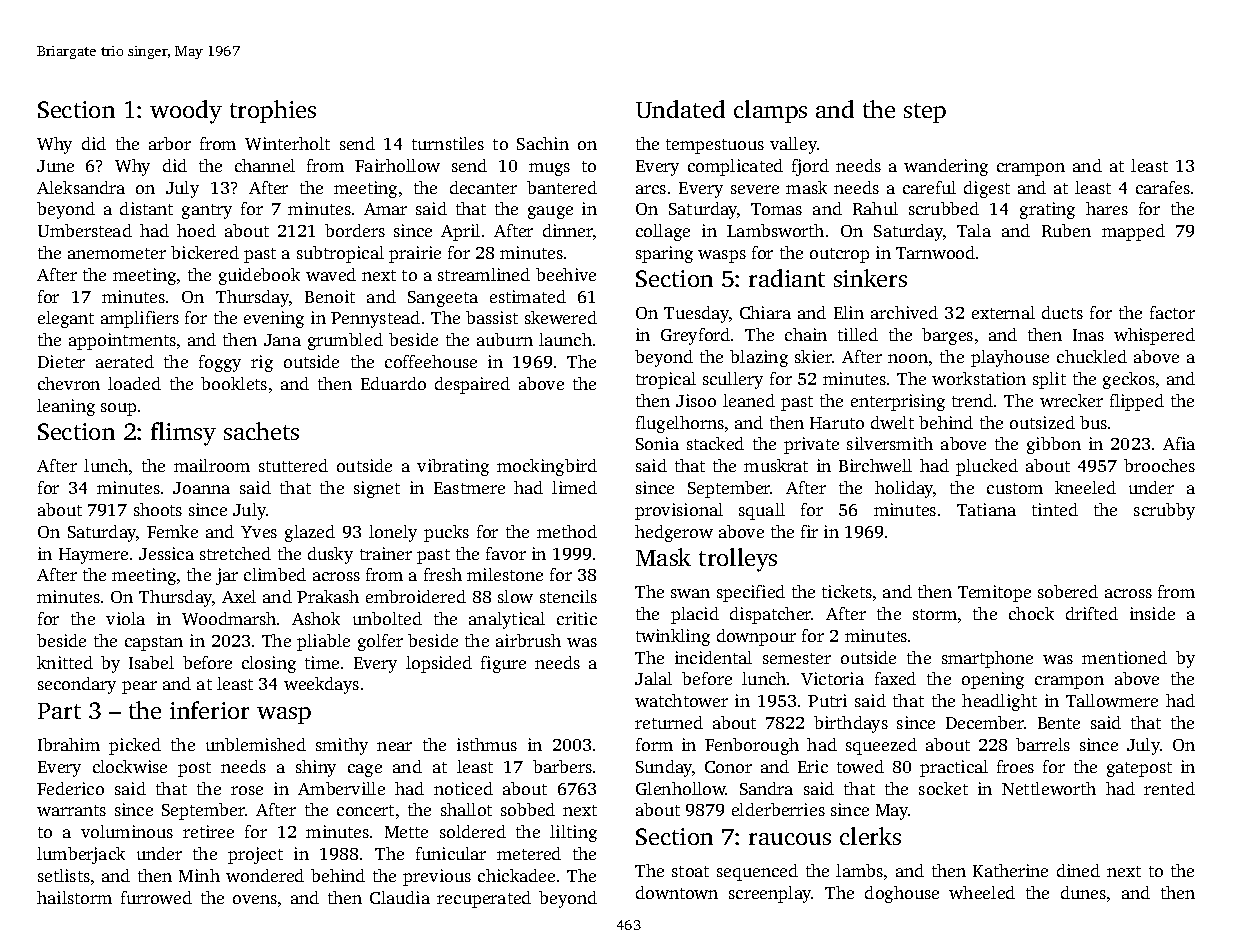 This screenshot has width=1233, height=952. What do you see at coordinates (770, 894) in the screenshot?
I see `screenplay` at bounding box center [770, 894].
